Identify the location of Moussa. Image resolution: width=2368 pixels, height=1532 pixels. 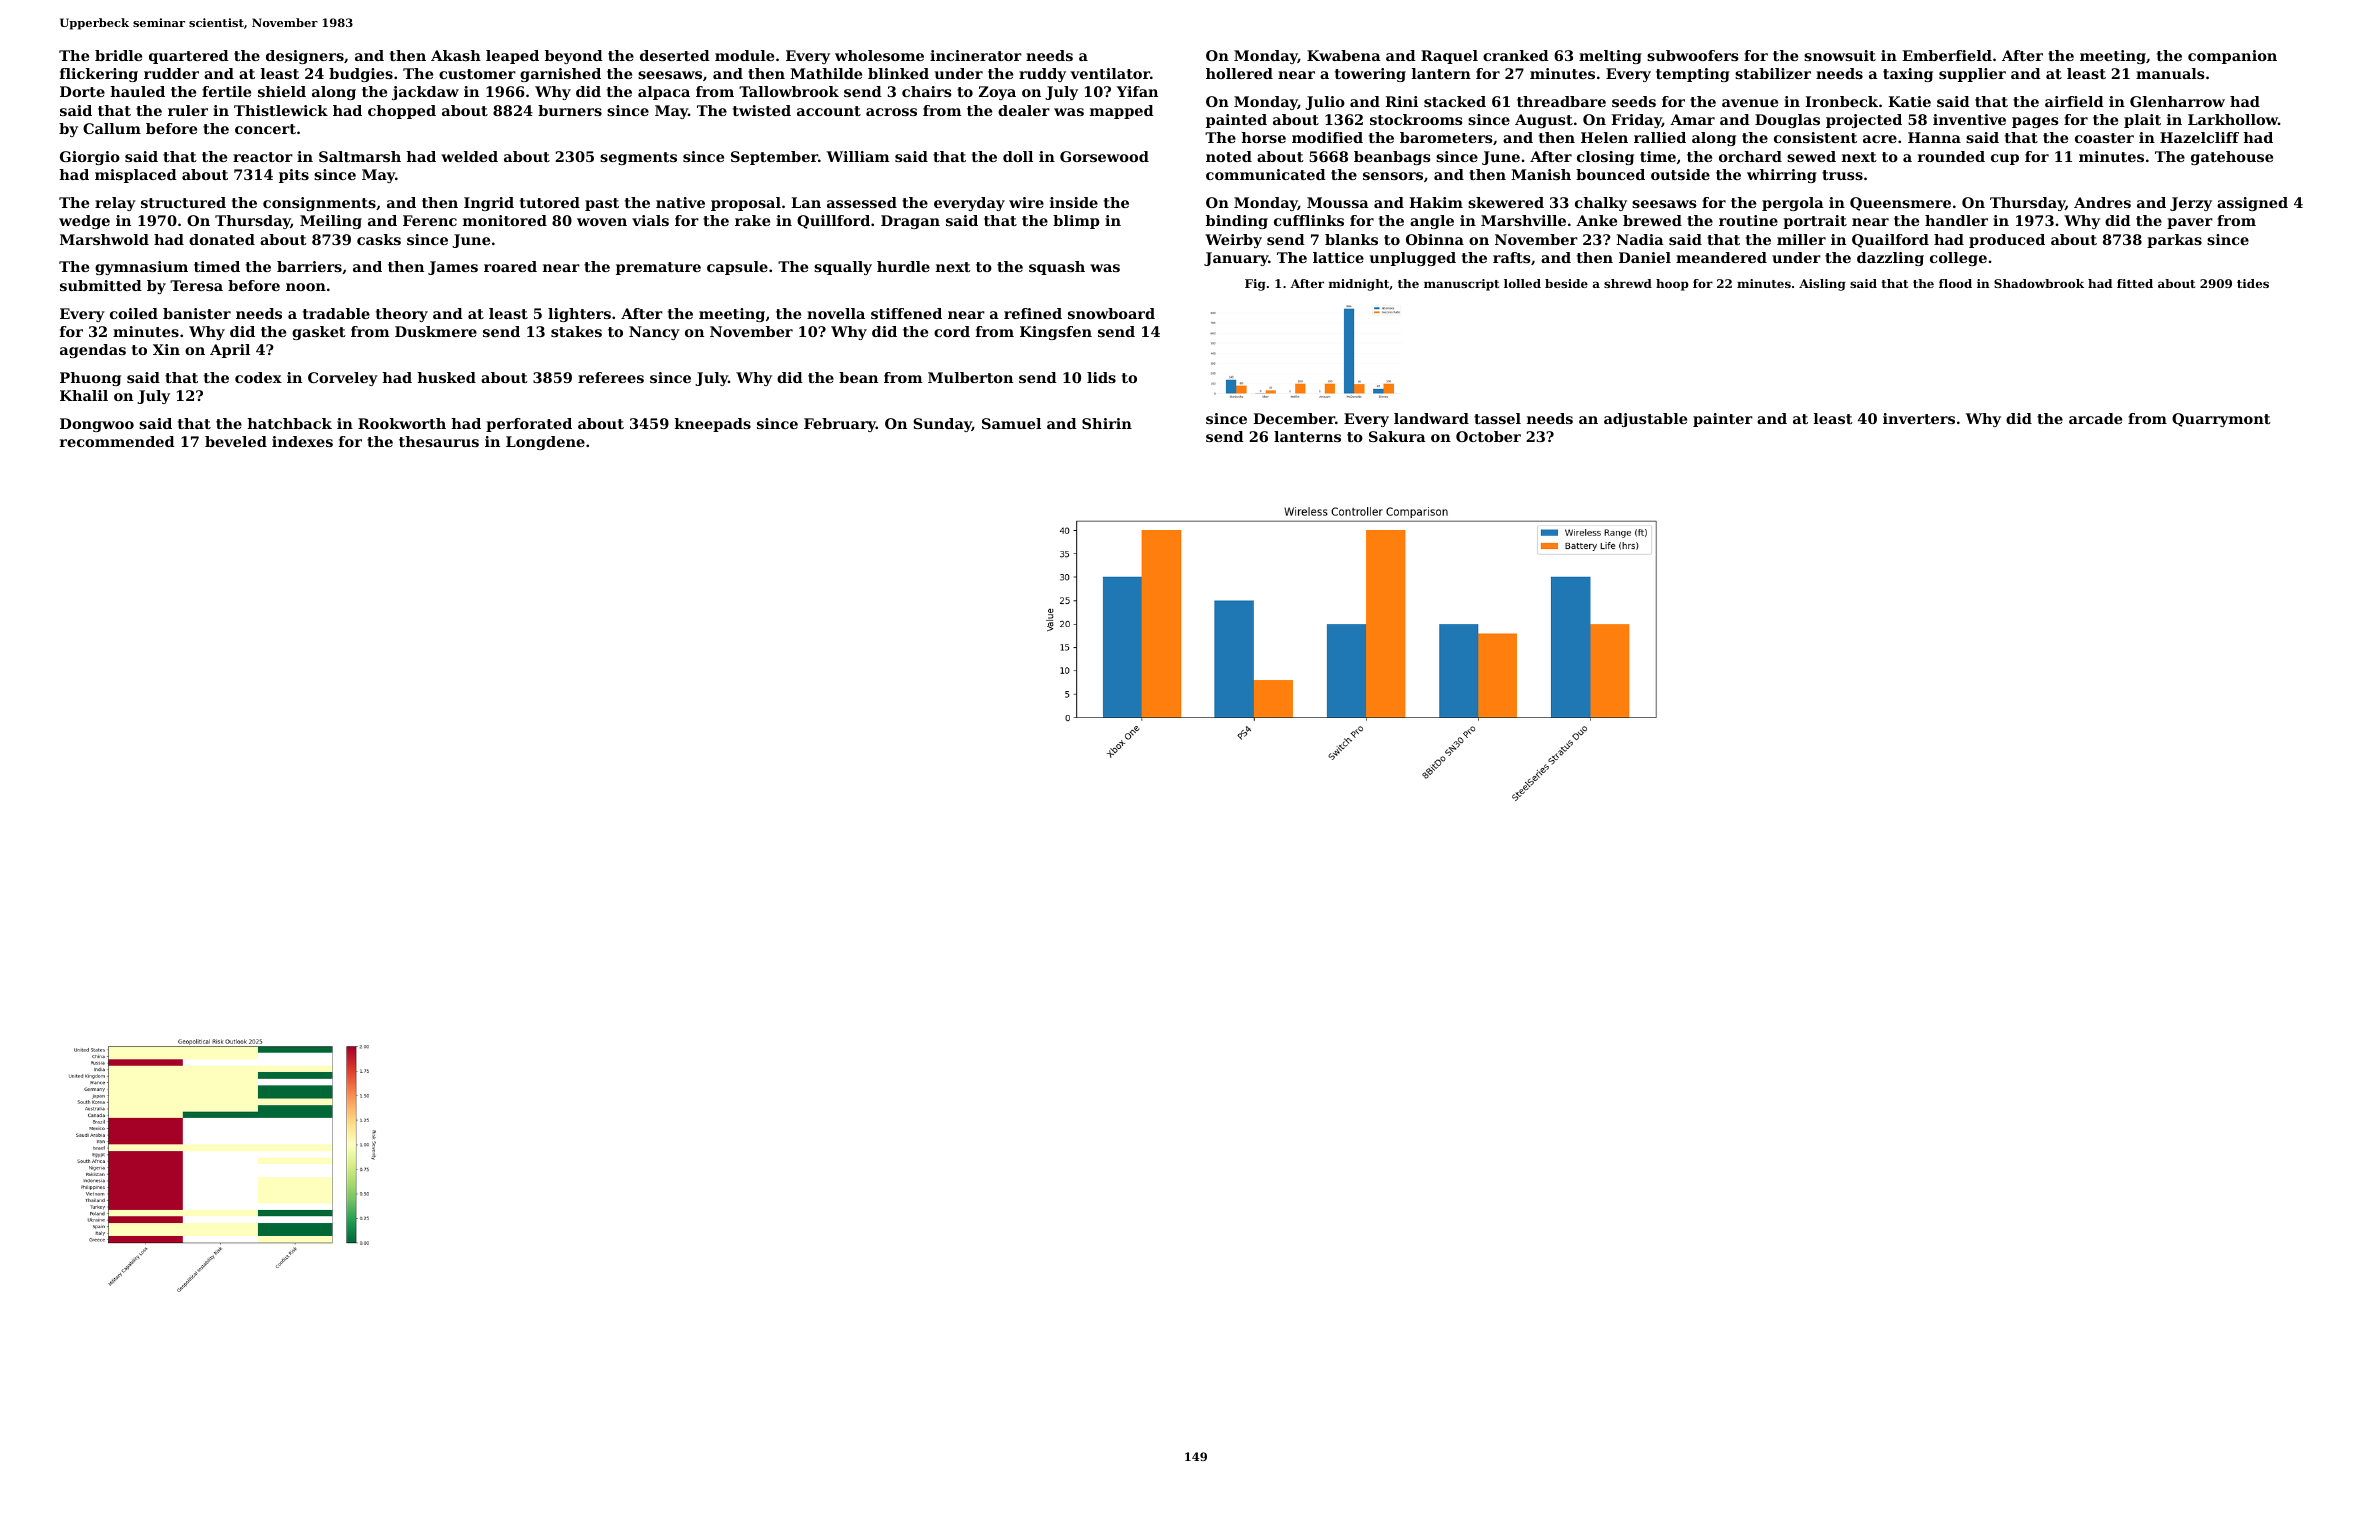
(1338, 202).
